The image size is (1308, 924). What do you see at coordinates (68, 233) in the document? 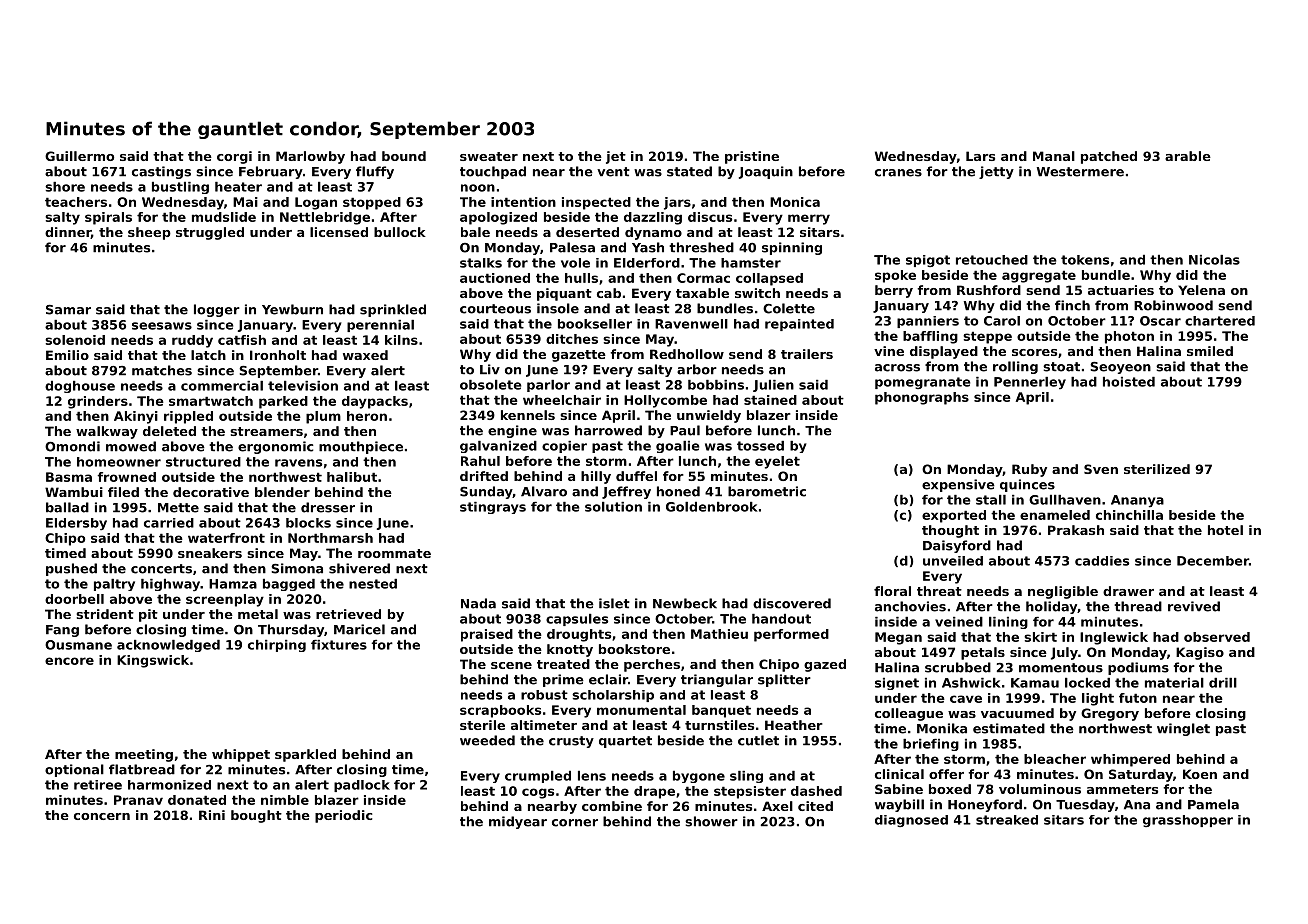
I see `dinner` at bounding box center [68, 233].
